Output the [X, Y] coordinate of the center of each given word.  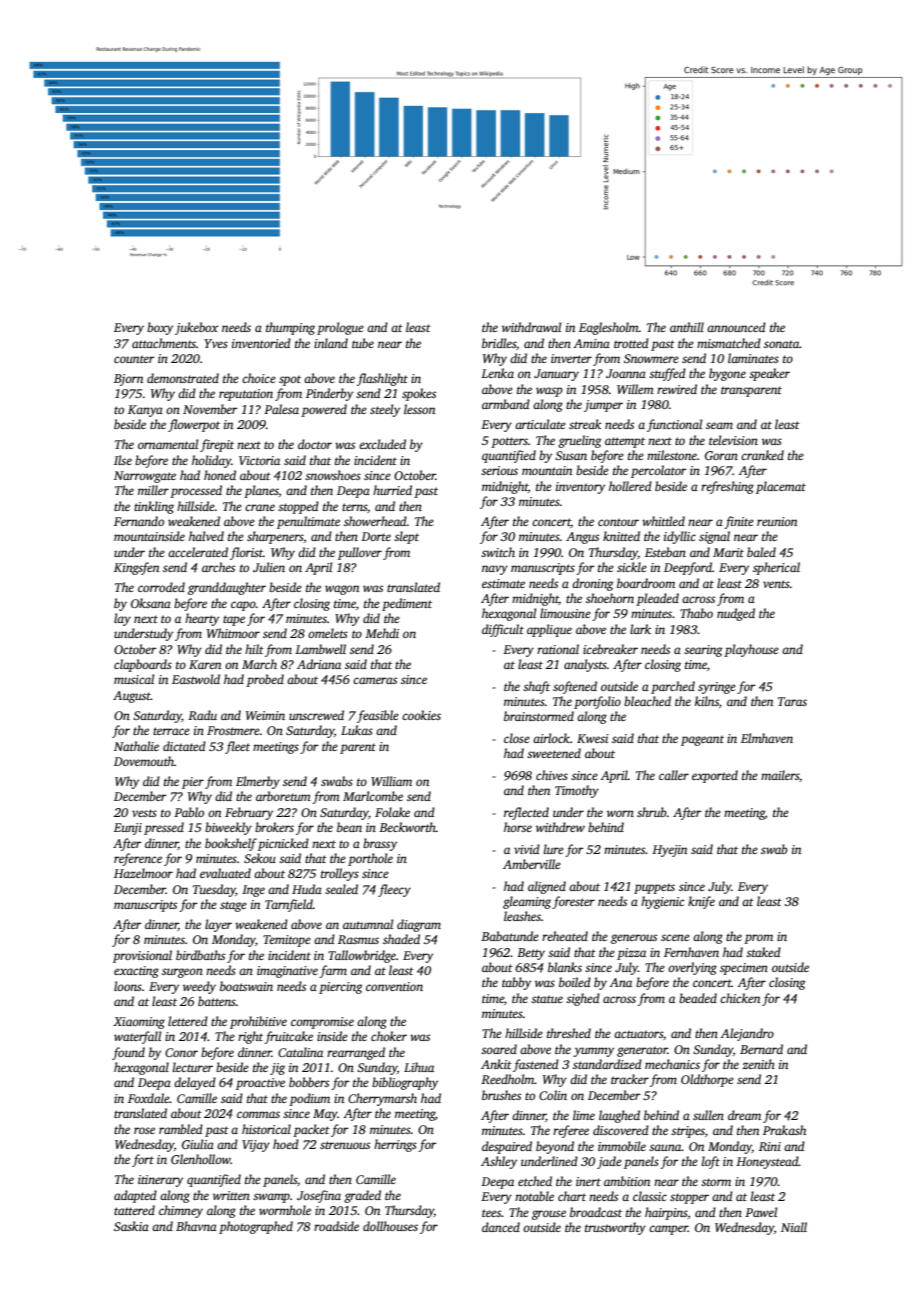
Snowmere [651, 358]
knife [701, 902]
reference [138, 859]
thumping [290, 328]
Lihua [419, 1067]
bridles [499, 343]
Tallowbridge [362, 956]
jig [277, 1069]
